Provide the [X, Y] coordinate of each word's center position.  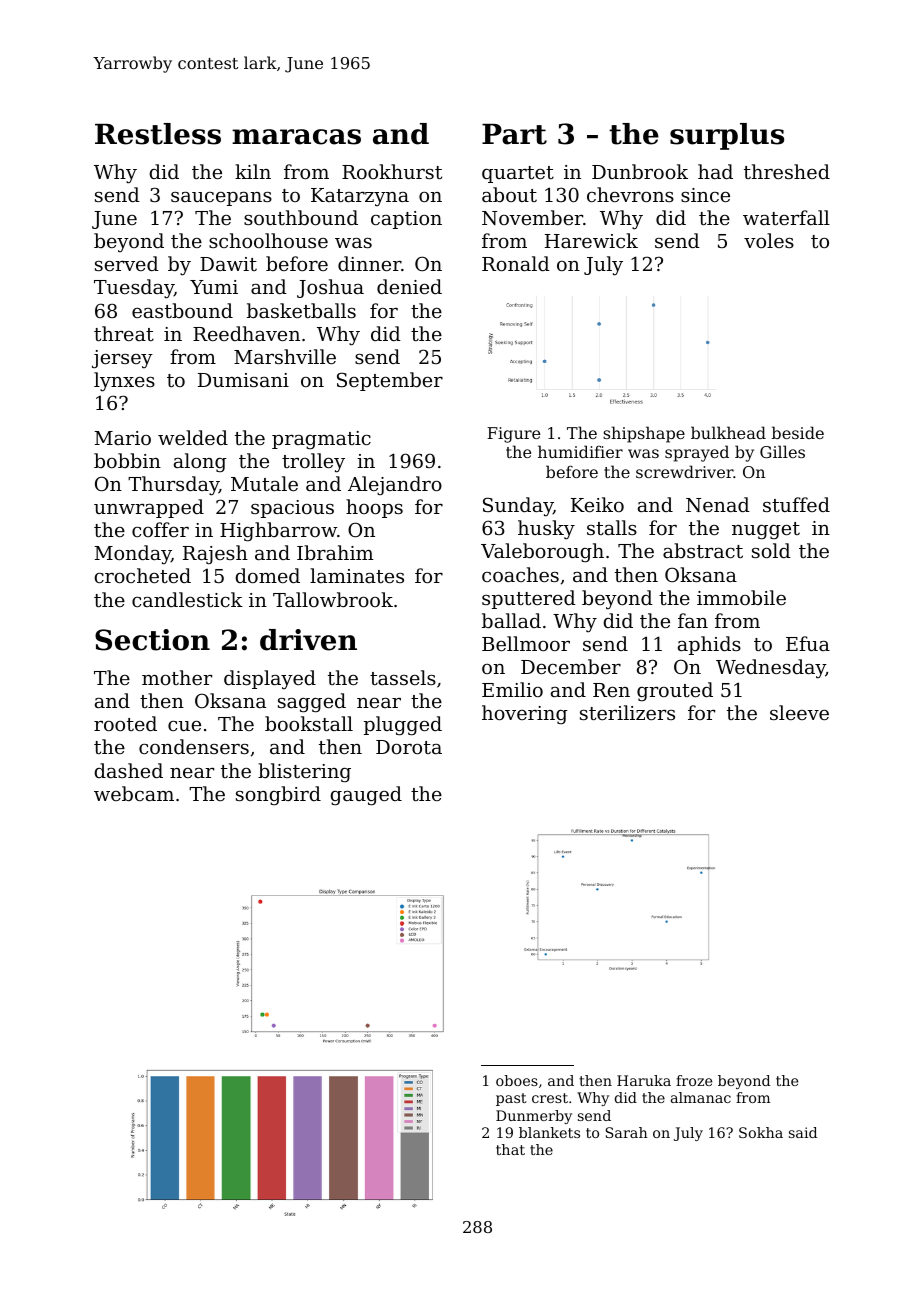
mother [177, 677]
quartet [518, 174]
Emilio [512, 689]
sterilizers [627, 712]
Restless [158, 134]
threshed [787, 171]
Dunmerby [534, 1117]
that [510, 1149]
